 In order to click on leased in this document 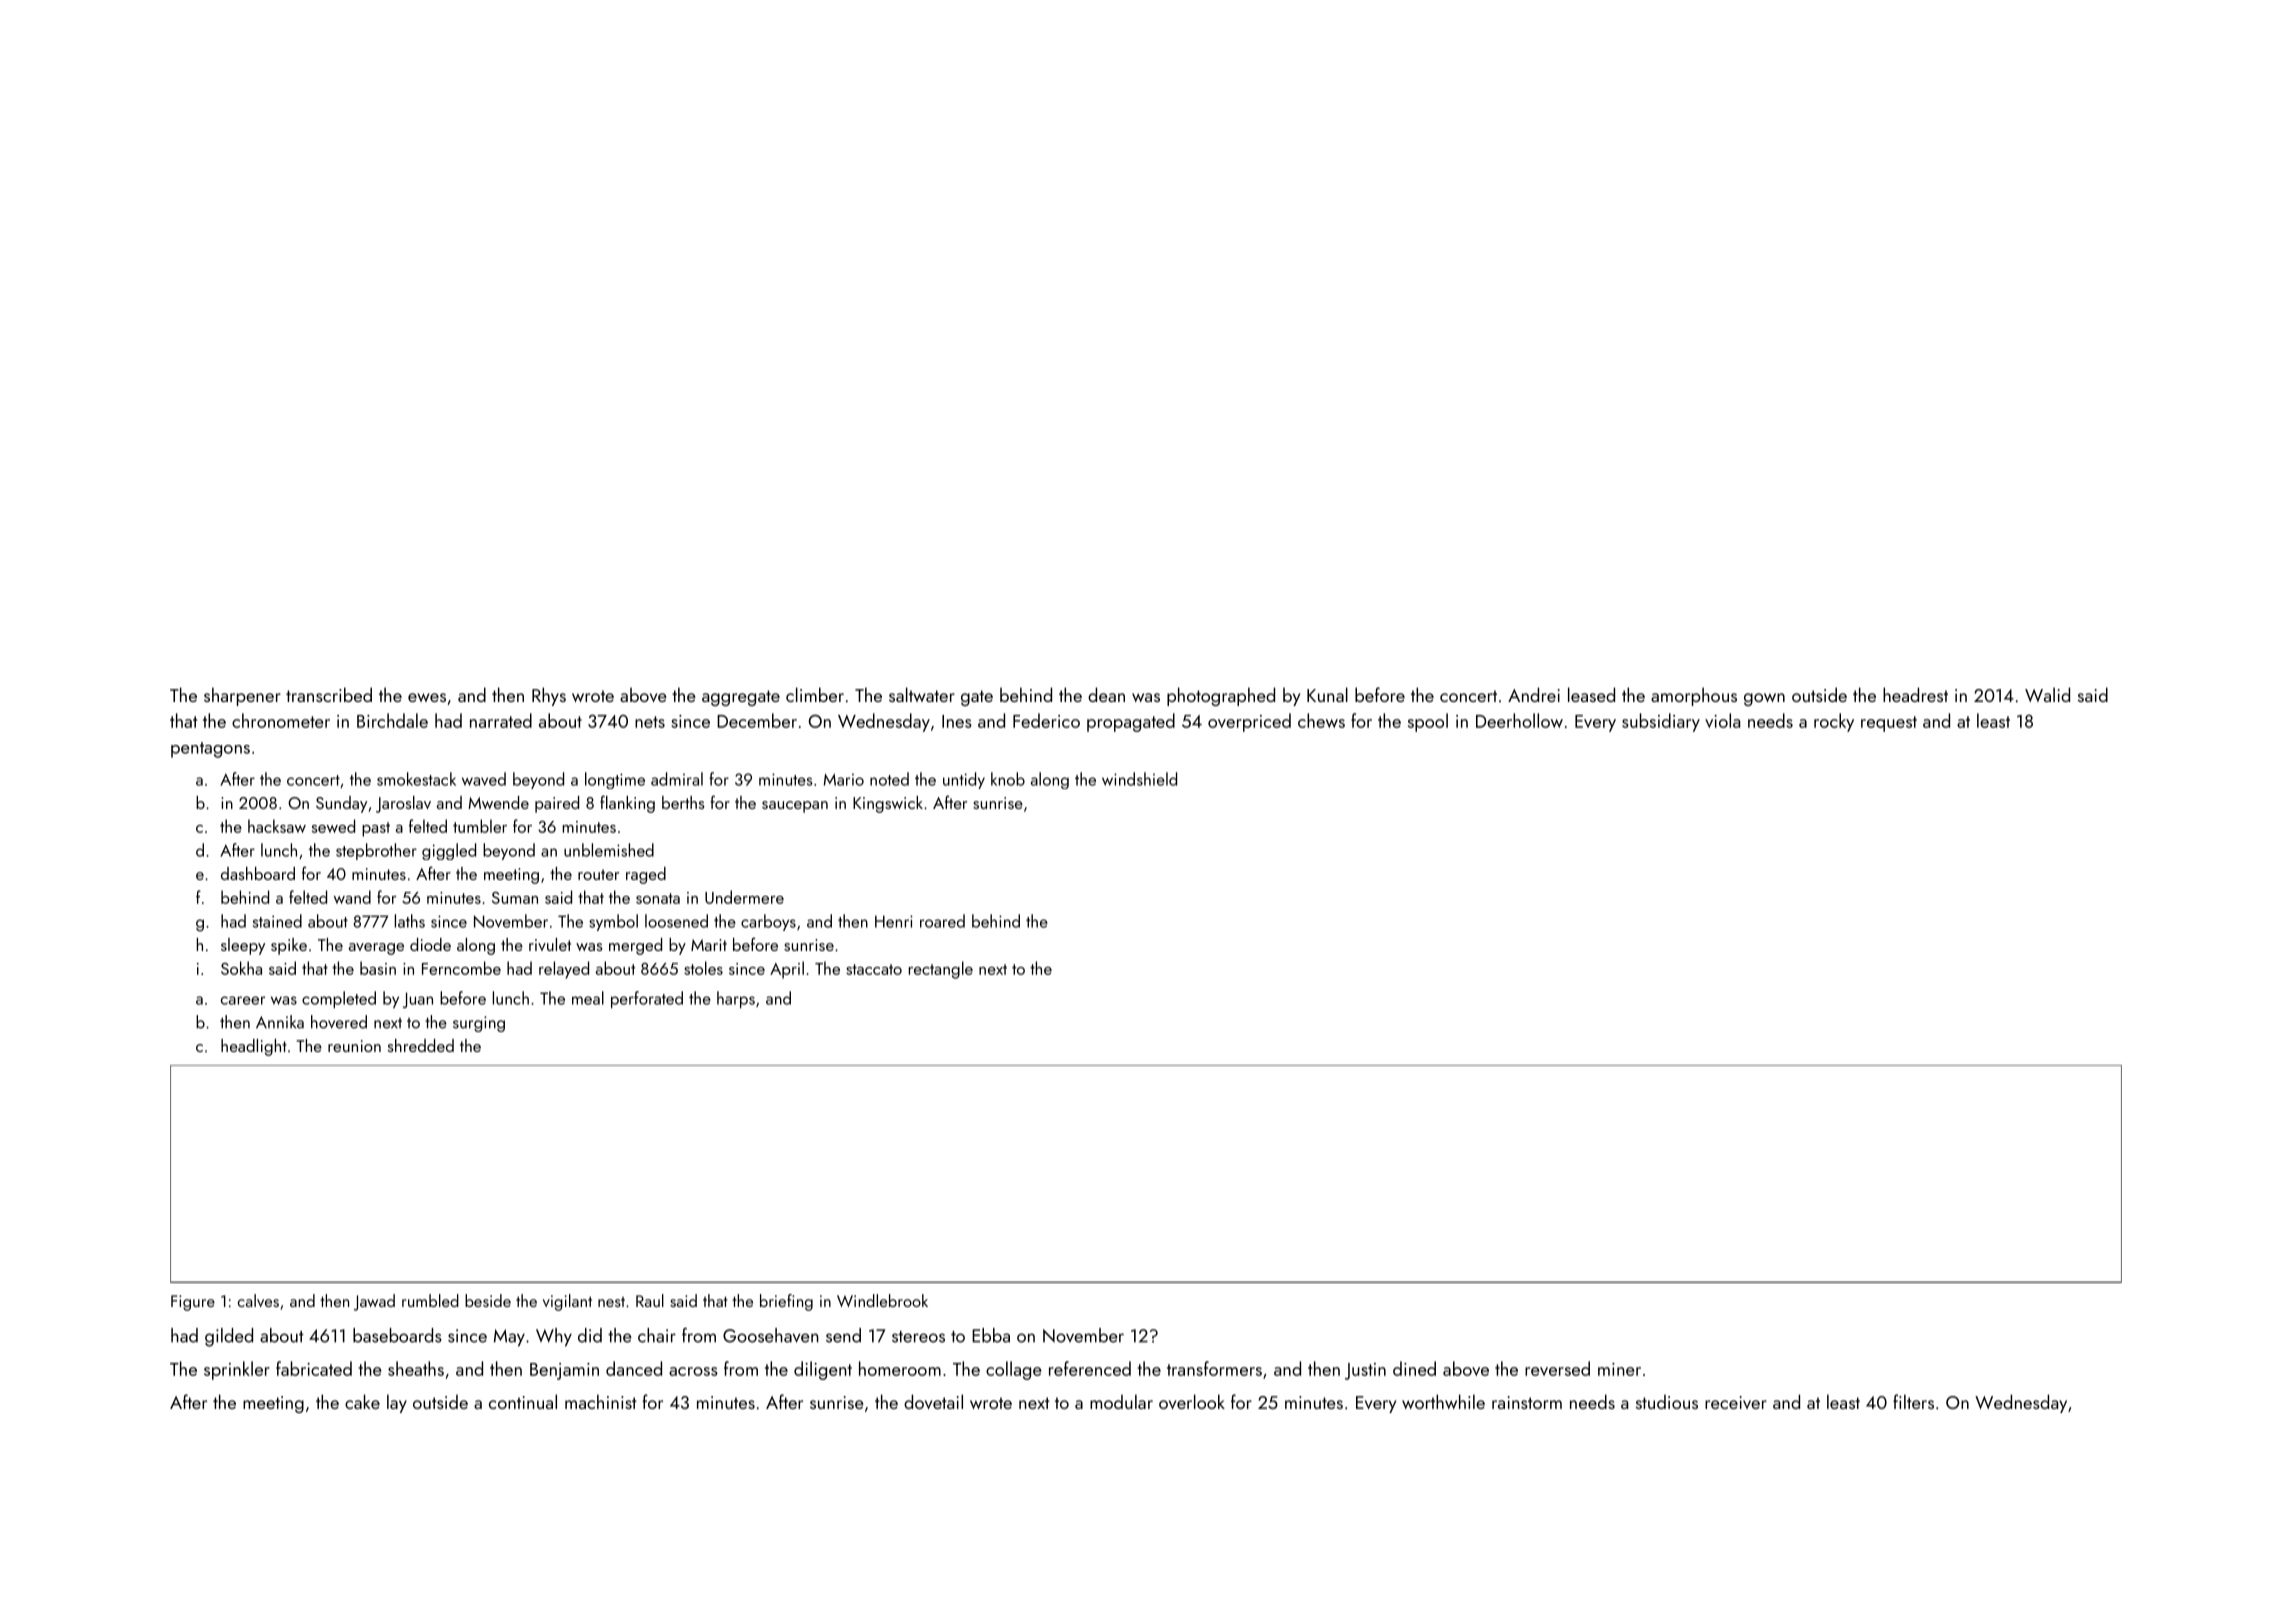, I will do `click(1591, 694)`.
